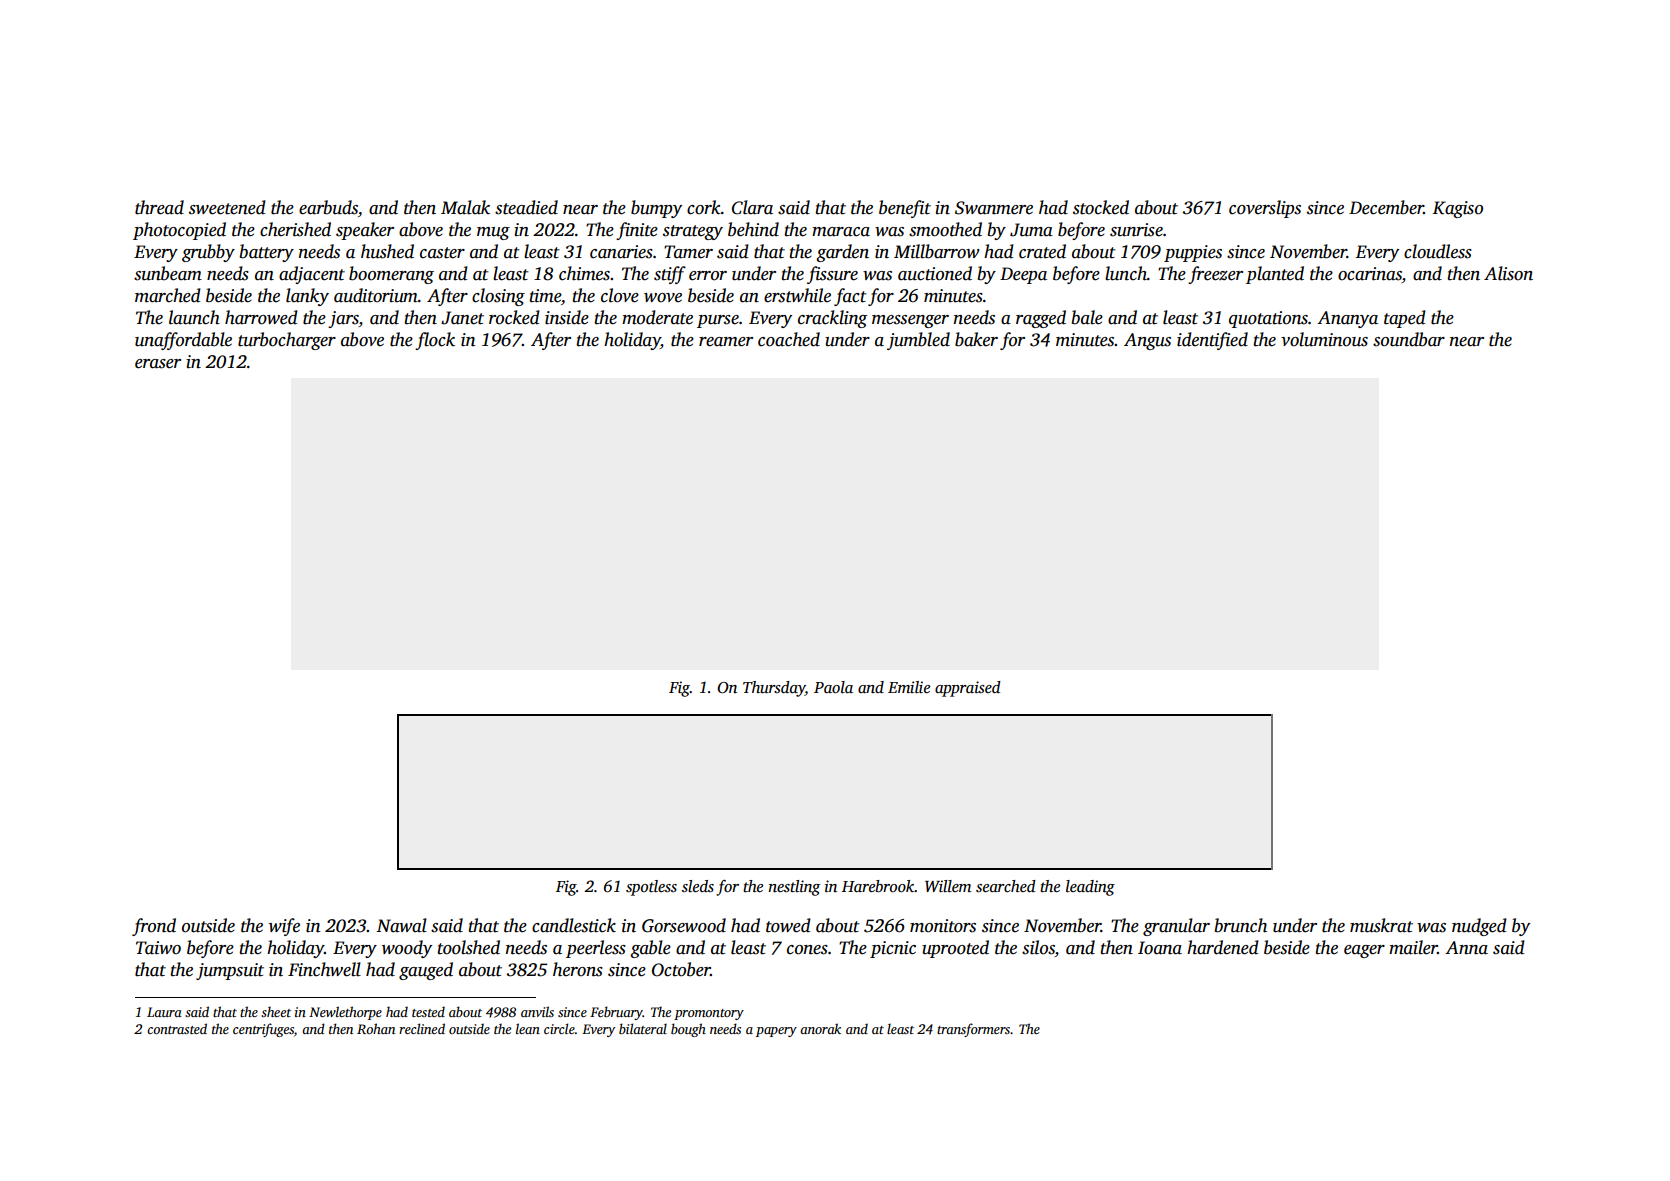 This page has height=1181, width=1670. What do you see at coordinates (365, 231) in the page?
I see `speaker` at bounding box center [365, 231].
